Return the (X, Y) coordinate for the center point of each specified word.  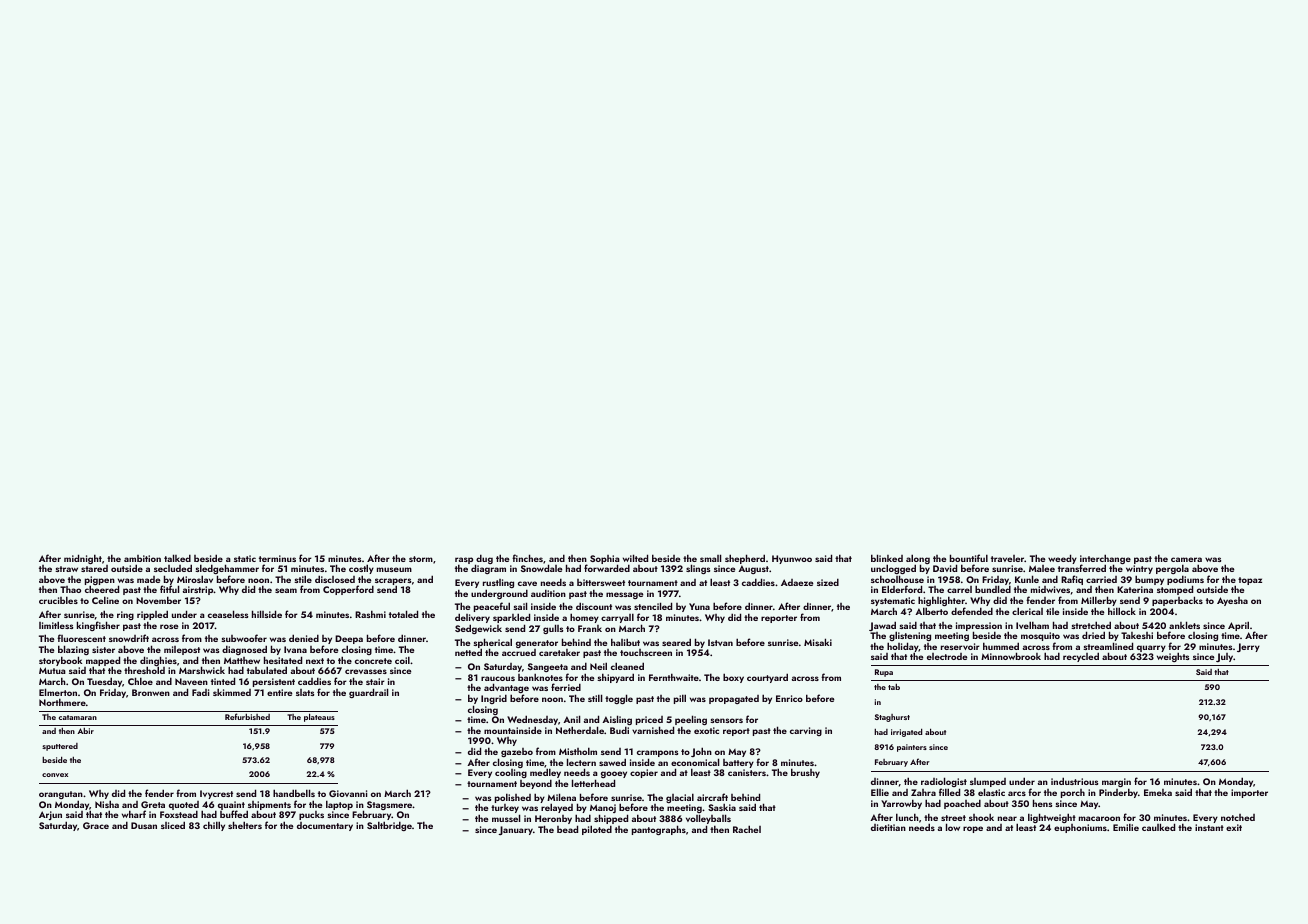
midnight (83, 559)
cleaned (627, 666)
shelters (245, 825)
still (595, 698)
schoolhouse (897, 579)
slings (698, 569)
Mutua (52, 670)
